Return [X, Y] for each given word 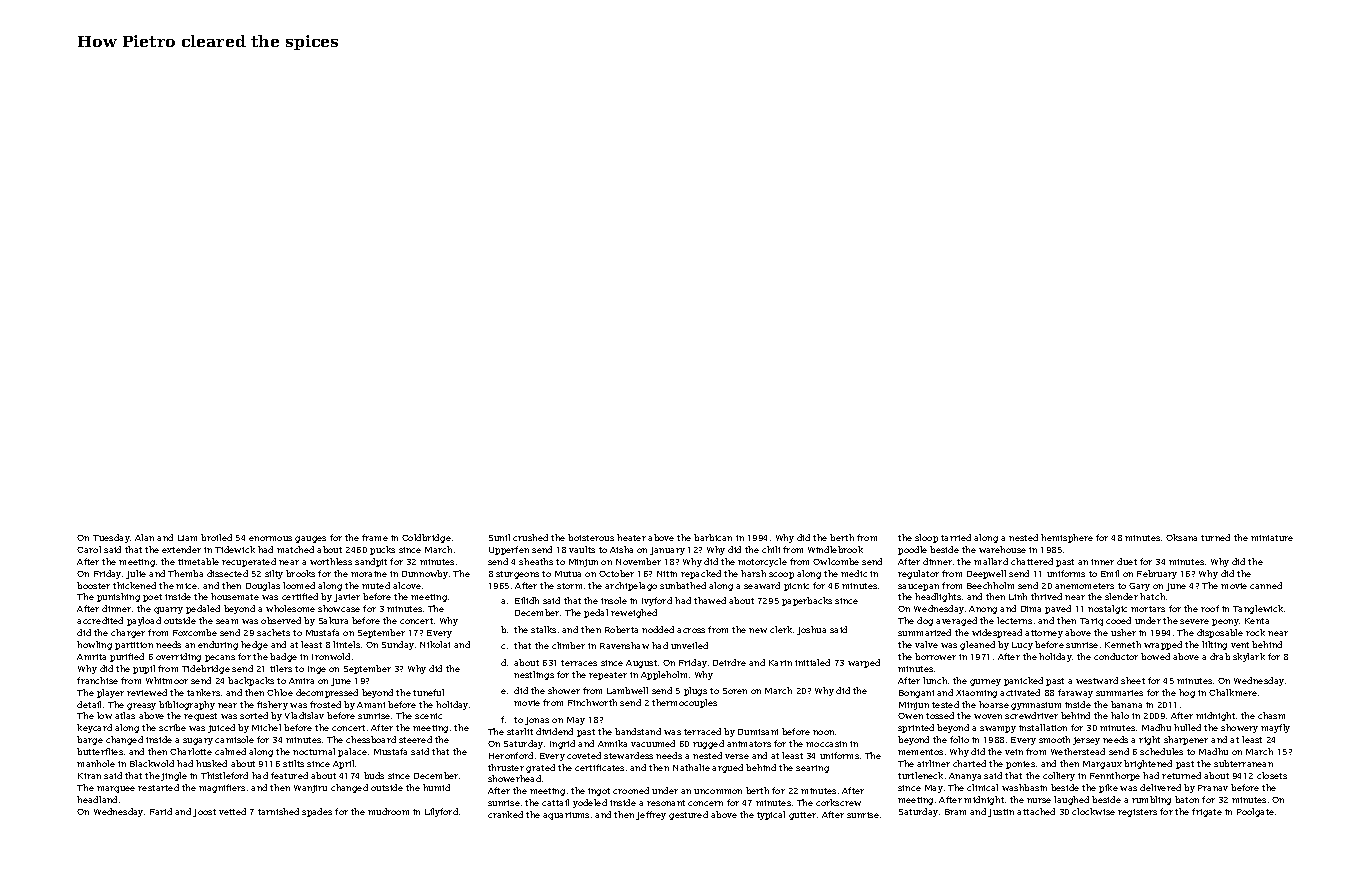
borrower [935, 656]
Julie [136, 574]
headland [97, 799]
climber [568, 645]
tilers [281, 668]
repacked [701, 574]
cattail [555, 802]
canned [1266, 585]
